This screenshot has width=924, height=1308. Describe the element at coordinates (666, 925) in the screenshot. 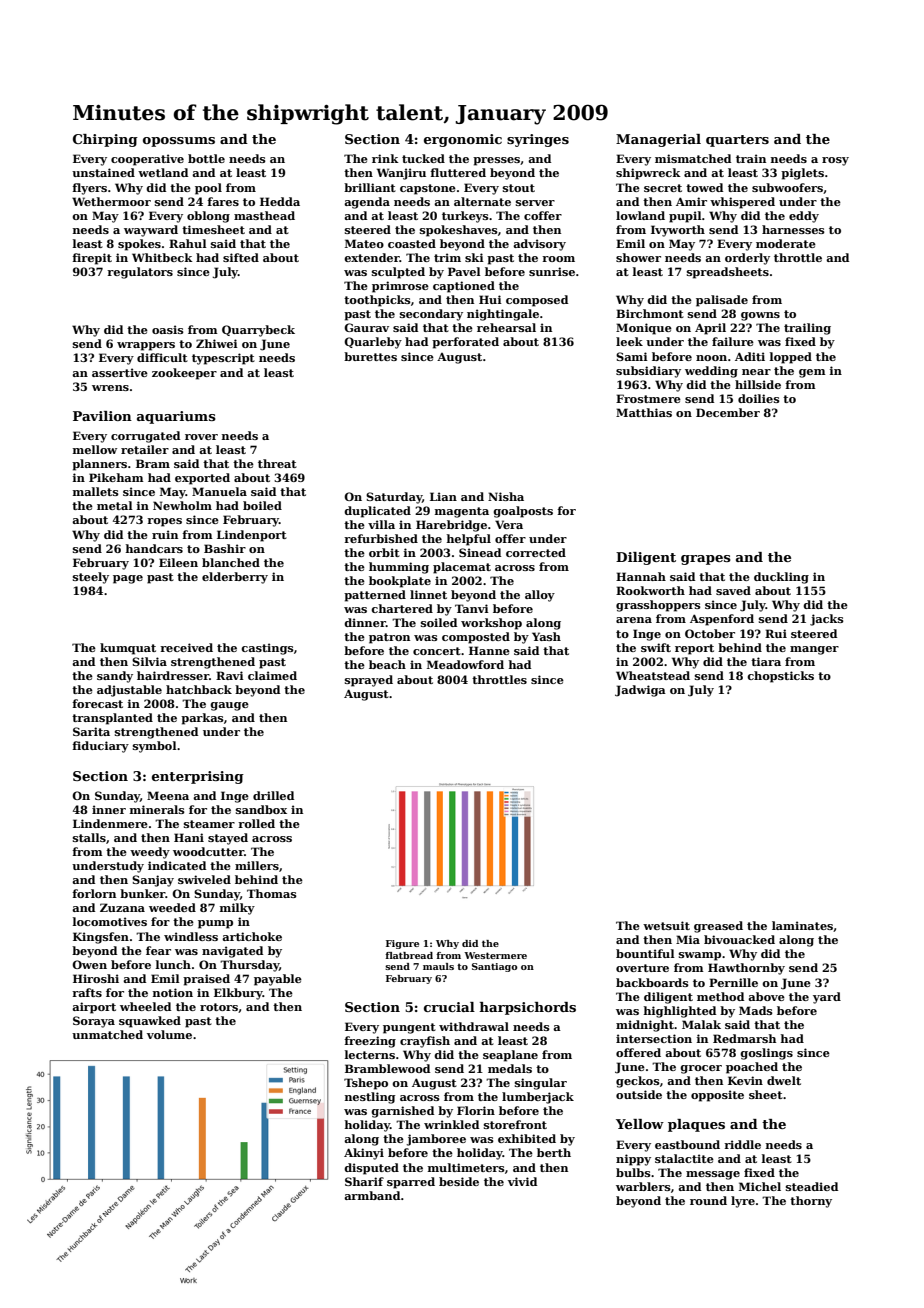

I see `wetsuit` at that location.
